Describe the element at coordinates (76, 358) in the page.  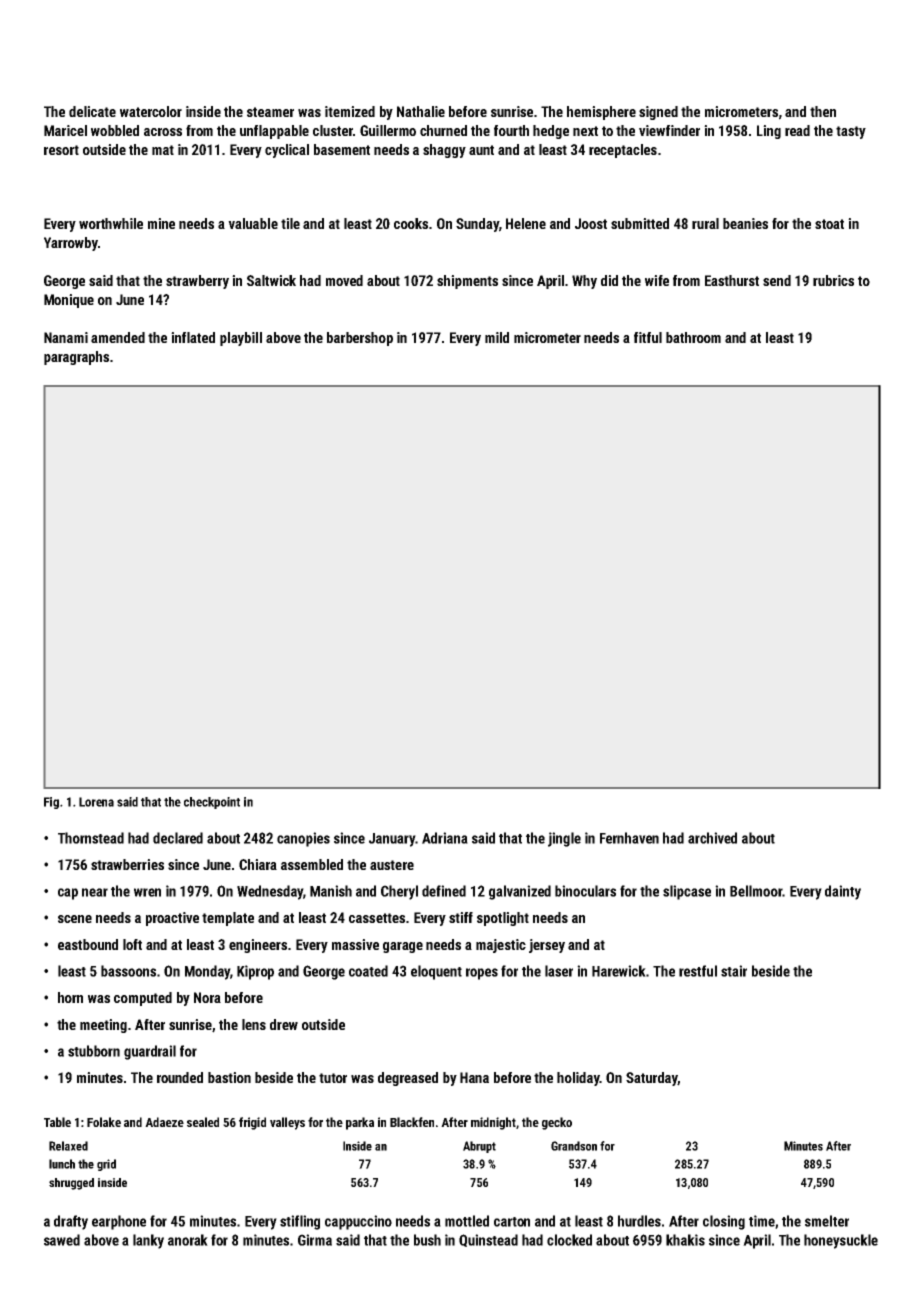
I see `paragraphs` at that location.
